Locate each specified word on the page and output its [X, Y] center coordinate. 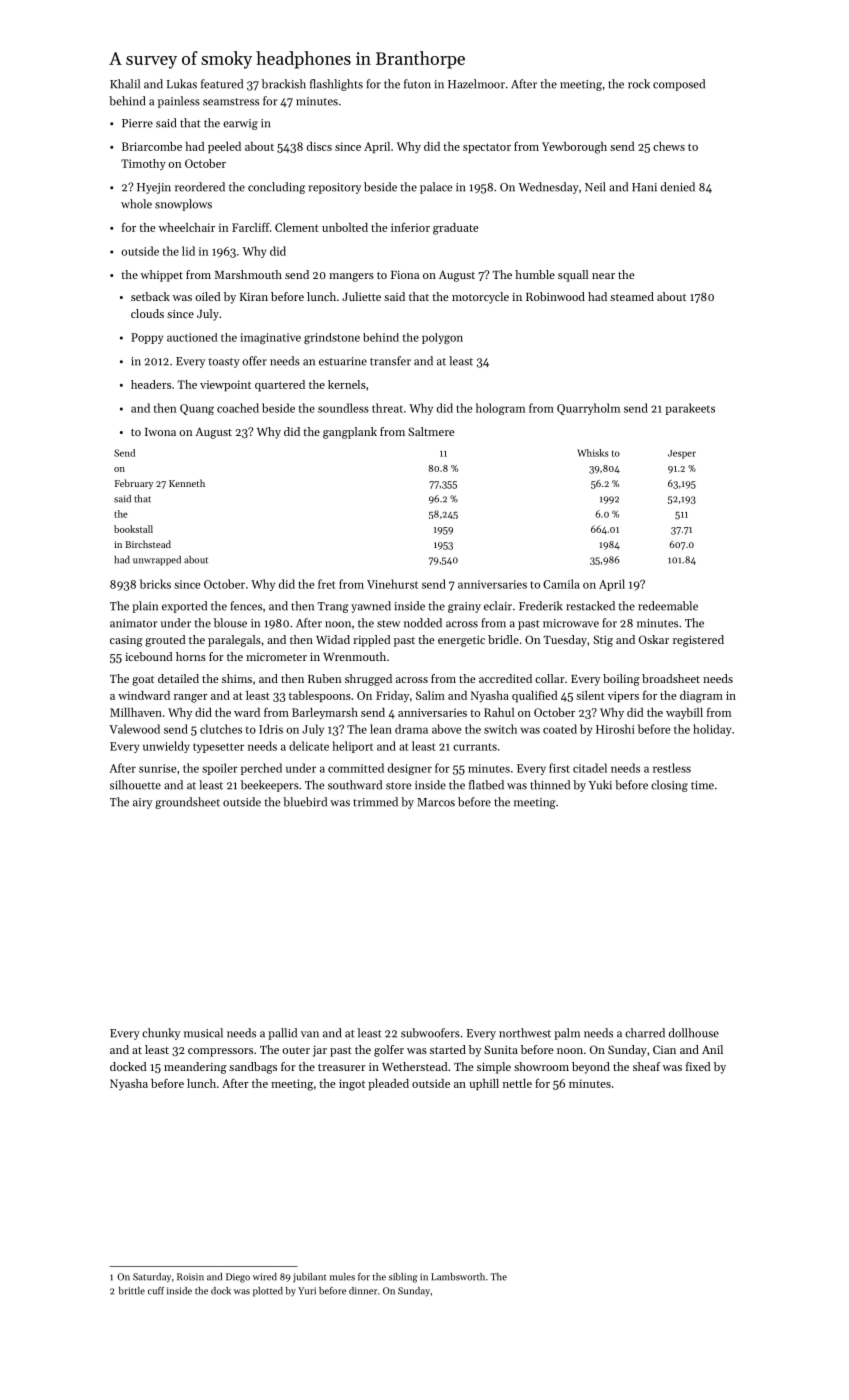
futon [417, 84]
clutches [221, 729]
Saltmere [431, 431]
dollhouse [694, 1033]
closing [669, 786]
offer [254, 361]
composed [679, 85]
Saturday [152, 1278]
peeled [224, 147]
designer [410, 769]
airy [142, 803]
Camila [561, 584]
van [310, 1034]
